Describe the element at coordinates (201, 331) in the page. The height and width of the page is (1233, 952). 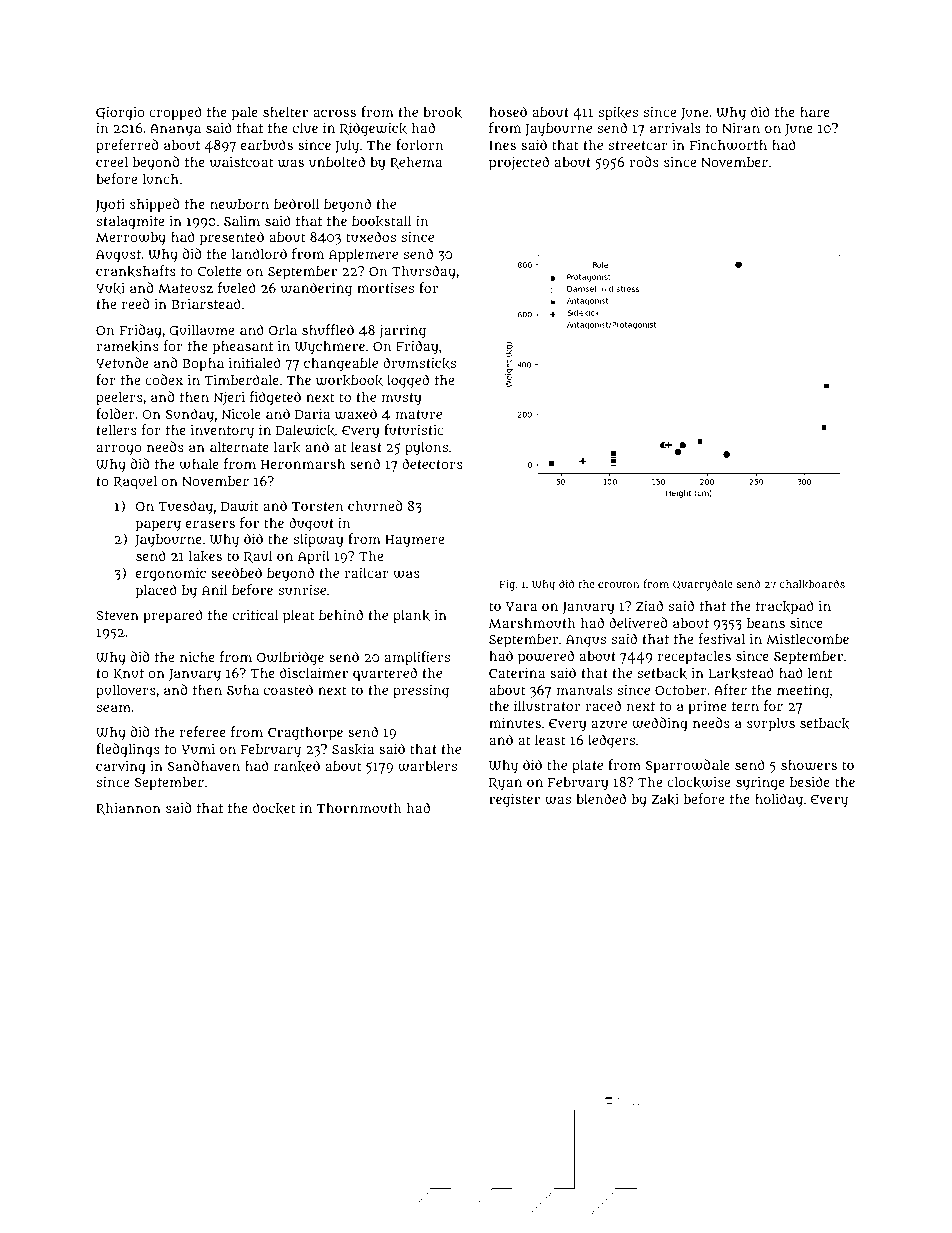
I see `Guillaume` at that location.
